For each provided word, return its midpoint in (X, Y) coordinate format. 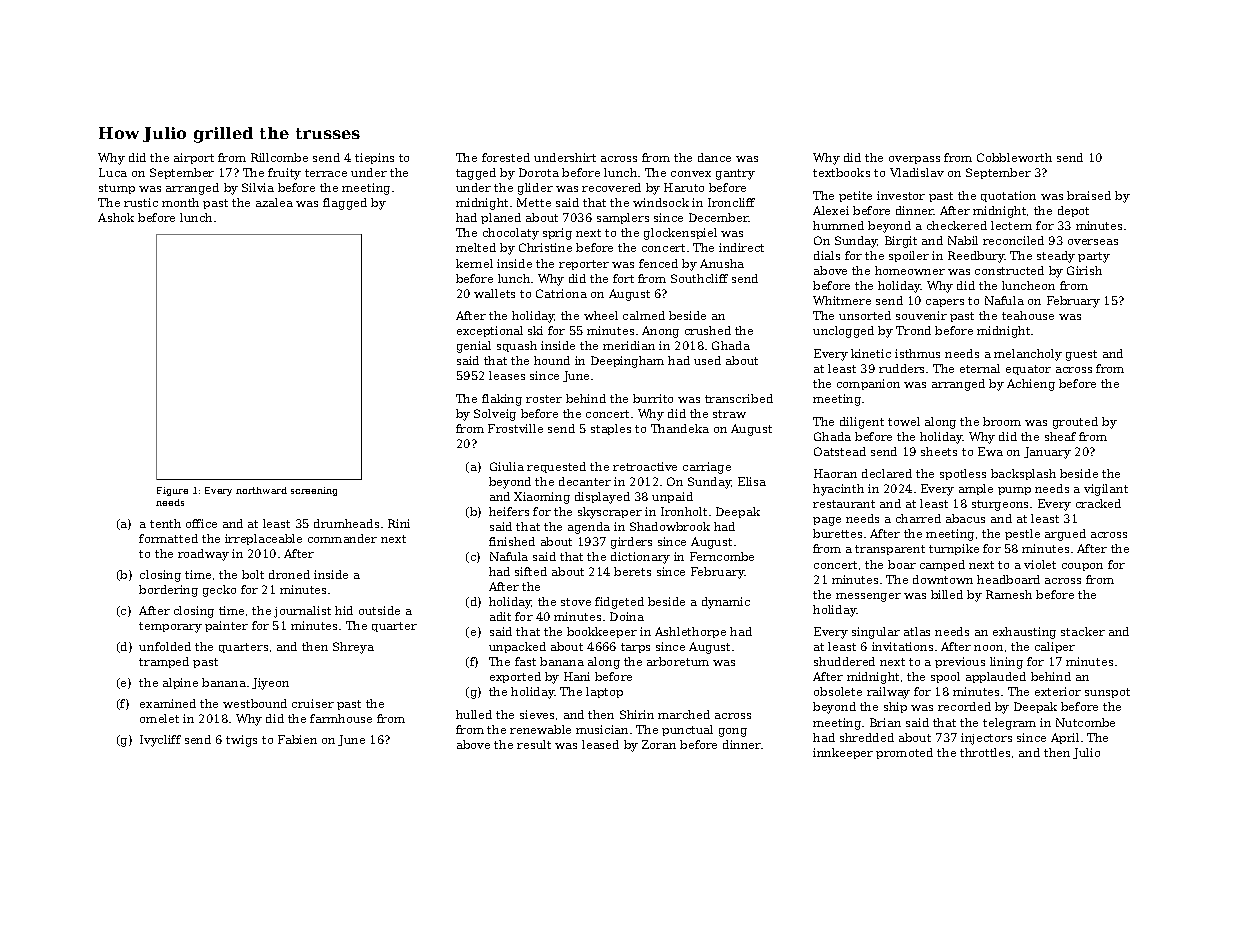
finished (512, 541)
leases (507, 375)
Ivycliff (160, 741)
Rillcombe (279, 157)
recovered (611, 187)
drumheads (346, 523)
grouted (1075, 423)
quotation (1008, 196)
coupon (1082, 567)
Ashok (116, 217)
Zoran (659, 744)
